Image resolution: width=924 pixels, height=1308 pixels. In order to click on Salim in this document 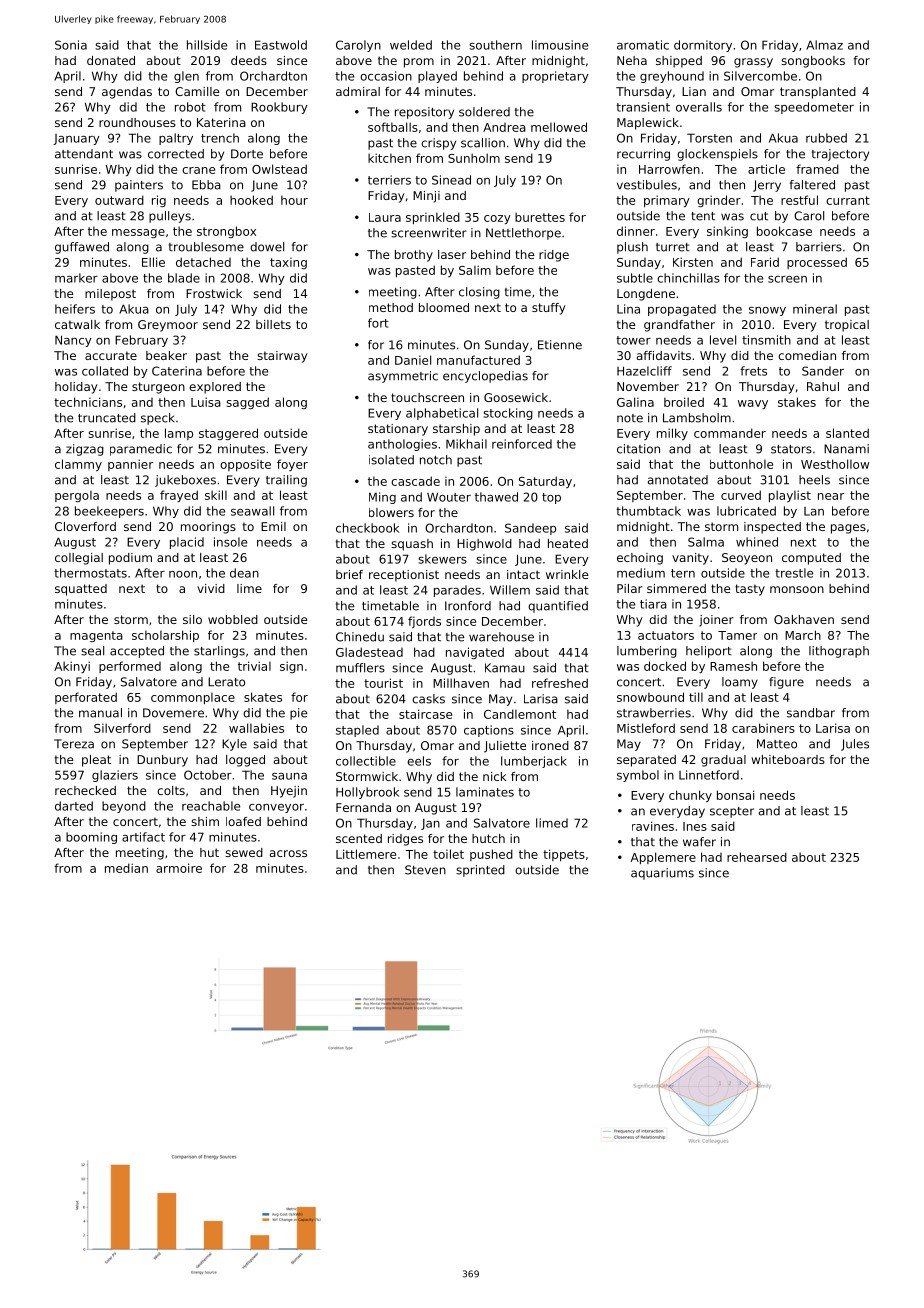, I will do `click(475, 270)`.
